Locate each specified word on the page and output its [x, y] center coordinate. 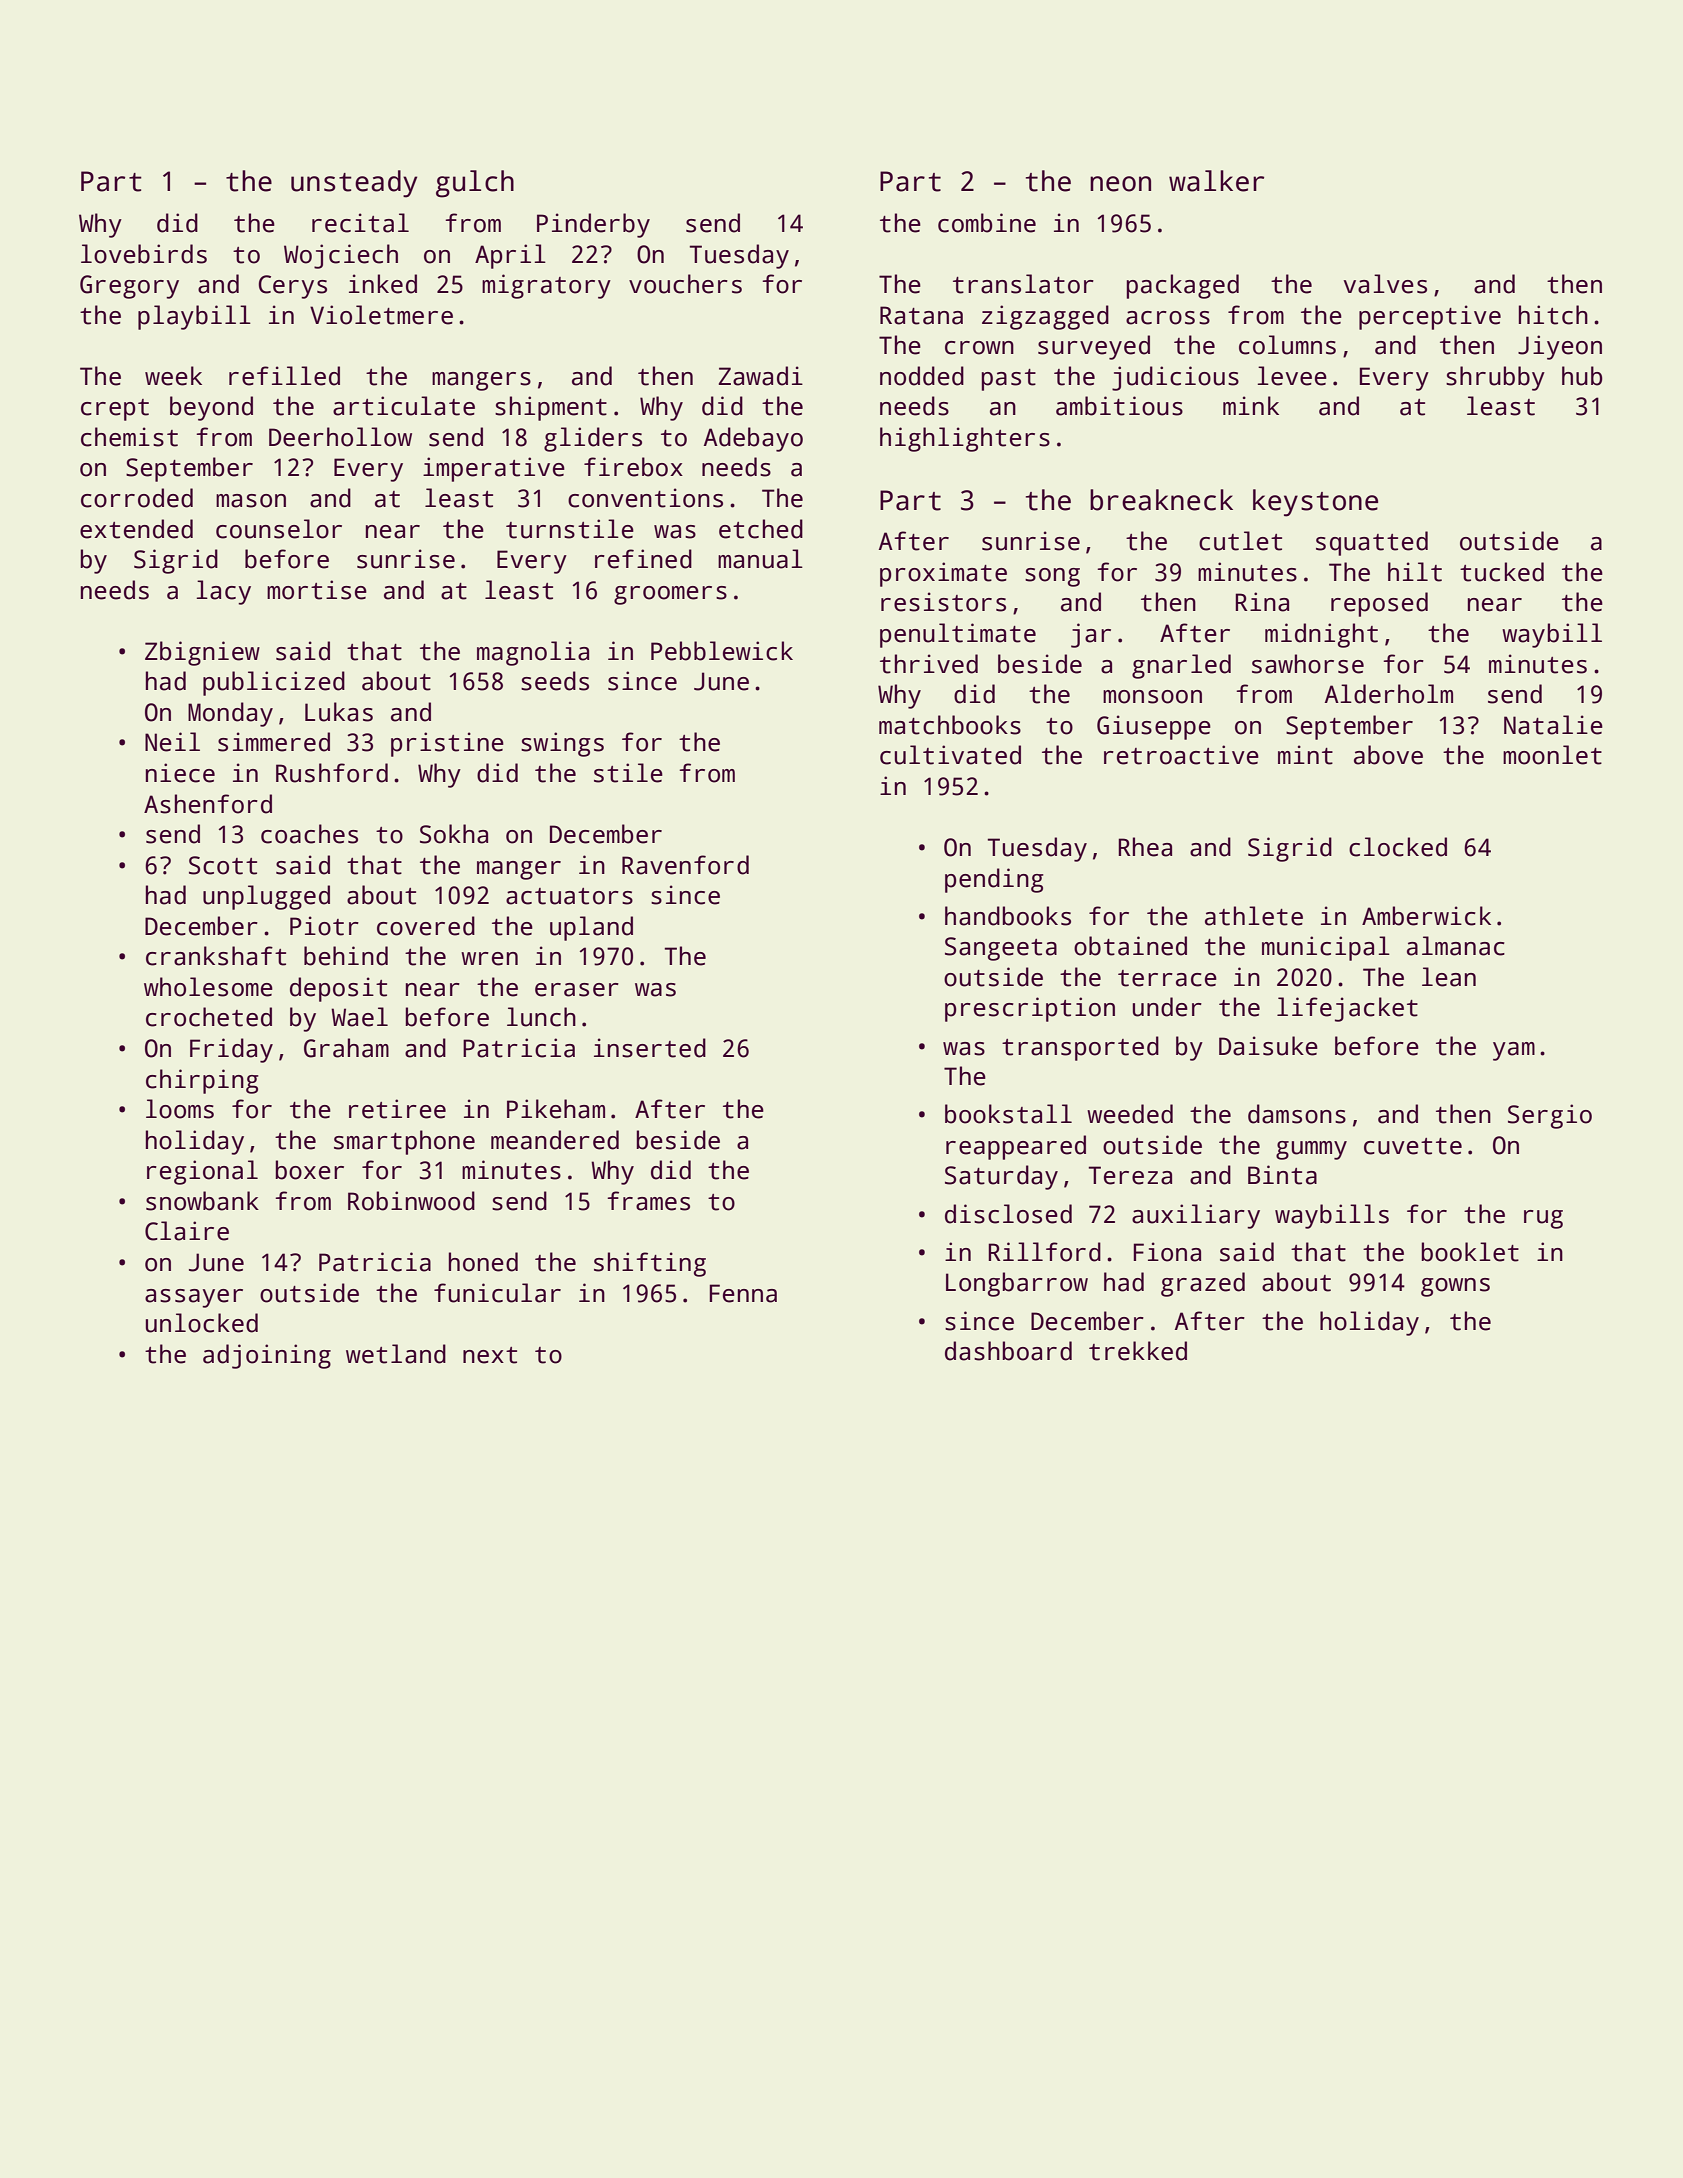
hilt [1415, 572]
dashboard [1008, 1351]
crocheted [209, 1017]
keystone [1315, 503]
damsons [1297, 1114]
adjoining [267, 1356]
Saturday [1001, 1177]
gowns [1455, 1287]
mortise [317, 590]
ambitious [1119, 406]
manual [760, 559]
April [510, 256]
